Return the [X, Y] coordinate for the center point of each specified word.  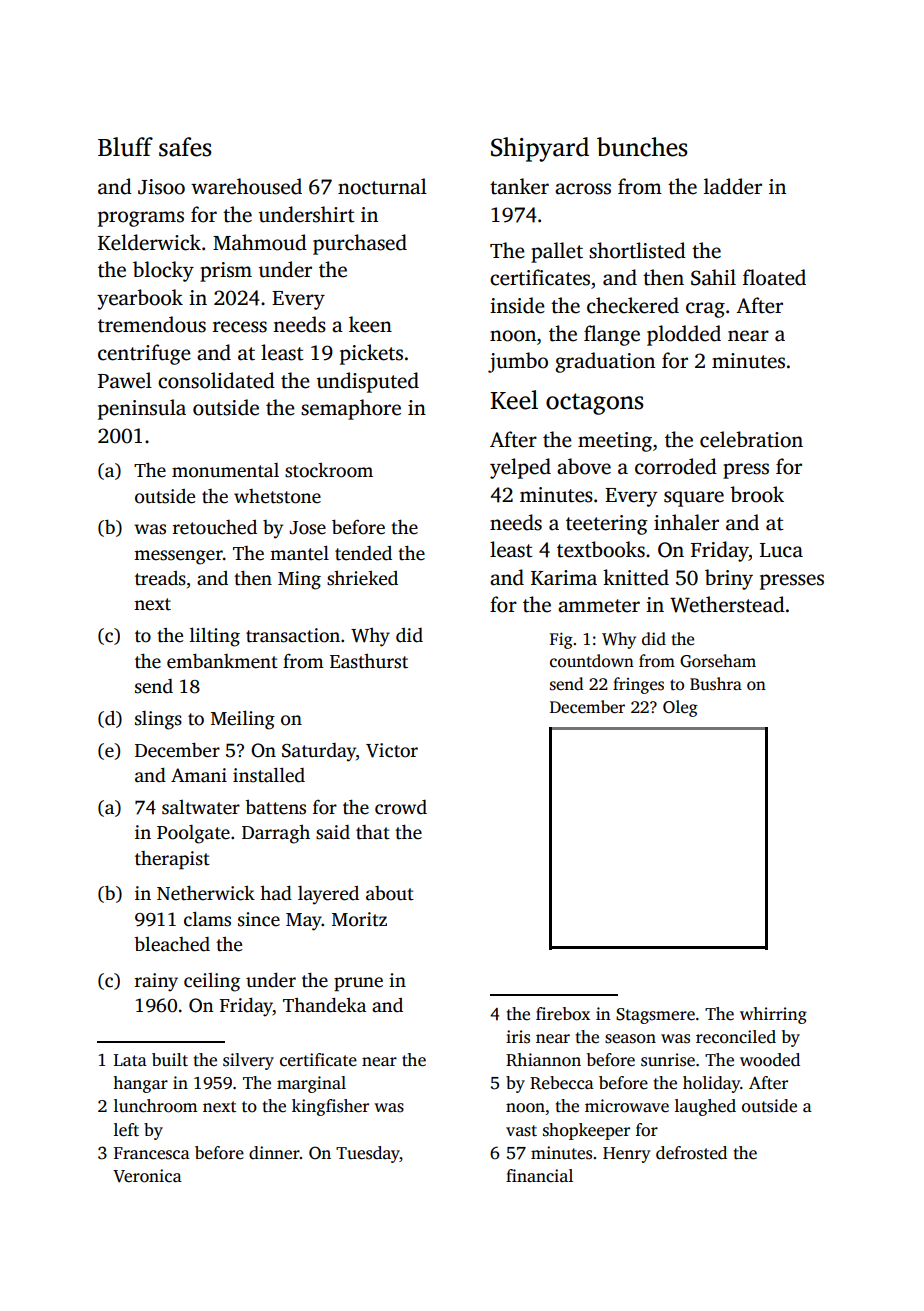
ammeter [599, 606]
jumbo [518, 362]
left [126, 1130]
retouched [215, 527]
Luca [781, 550]
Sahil [713, 277]
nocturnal [382, 186]
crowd [401, 807]
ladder [733, 186]
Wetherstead [727, 604]
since [259, 919]
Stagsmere [655, 1016]
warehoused [246, 186]
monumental [225, 470]
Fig [561, 640]
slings [158, 720]
